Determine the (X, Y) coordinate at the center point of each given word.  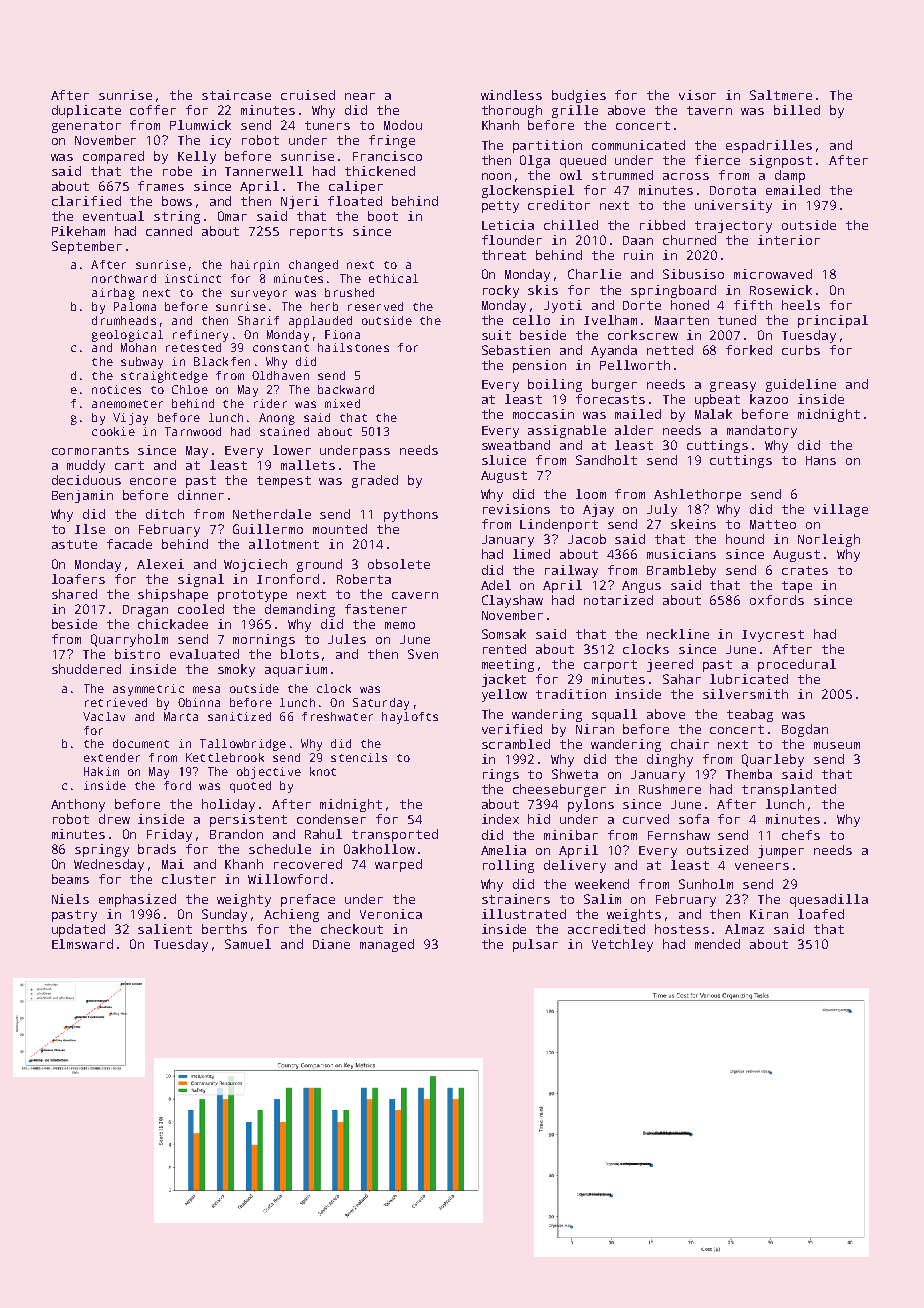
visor (697, 95)
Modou (403, 125)
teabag (750, 715)
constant (281, 348)
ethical (393, 278)
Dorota (733, 190)
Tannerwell (264, 171)
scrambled (516, 744)
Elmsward (82, 944)
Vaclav (104, 716)
